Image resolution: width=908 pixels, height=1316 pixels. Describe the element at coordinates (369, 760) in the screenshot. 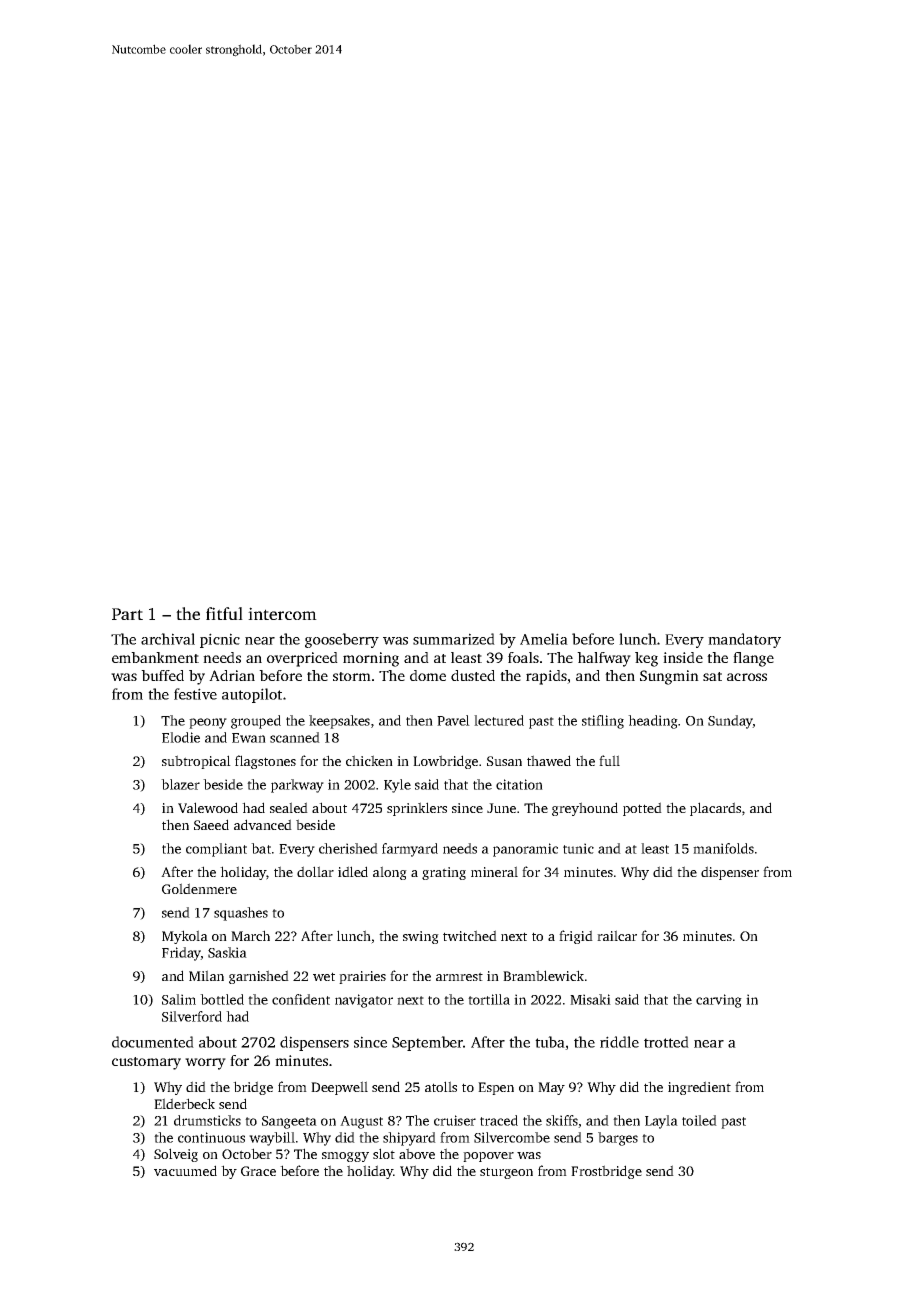

I see `chicken` at that location.
